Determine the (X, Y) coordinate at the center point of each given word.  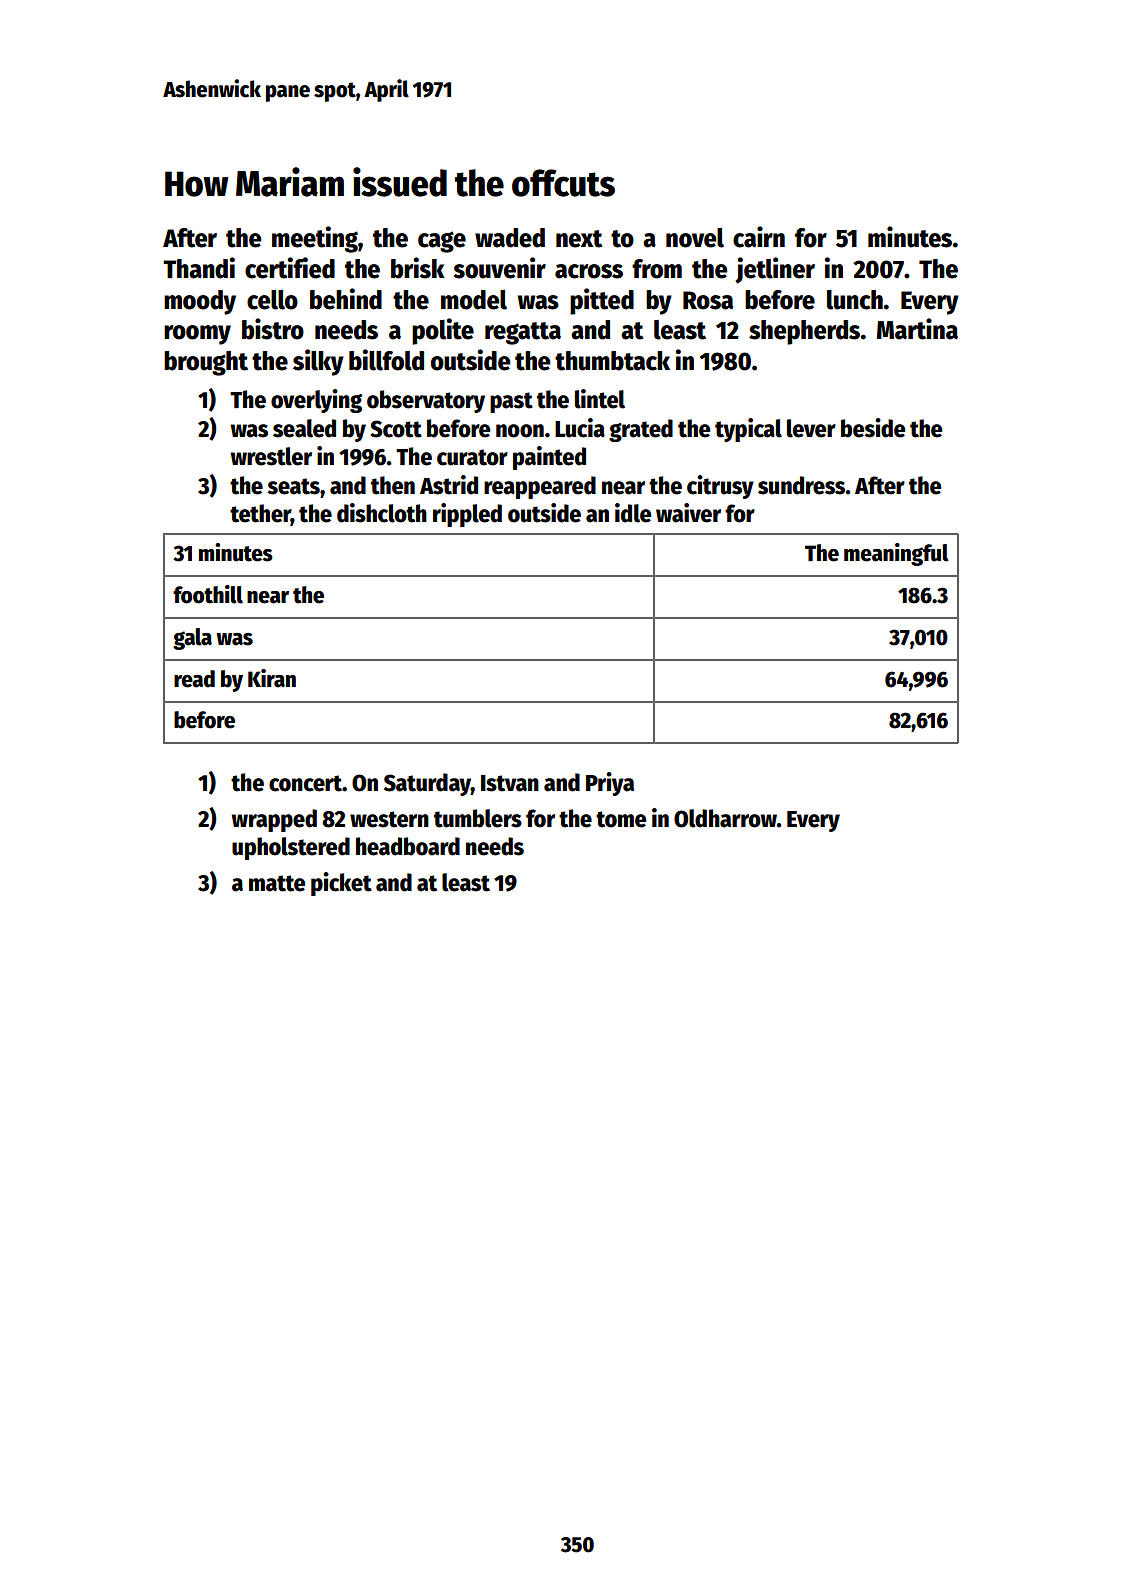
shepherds (804, 332)
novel (695, 238)
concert (305, 783)
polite (443, 331)
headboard (408, 846)
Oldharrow (725, 818)
